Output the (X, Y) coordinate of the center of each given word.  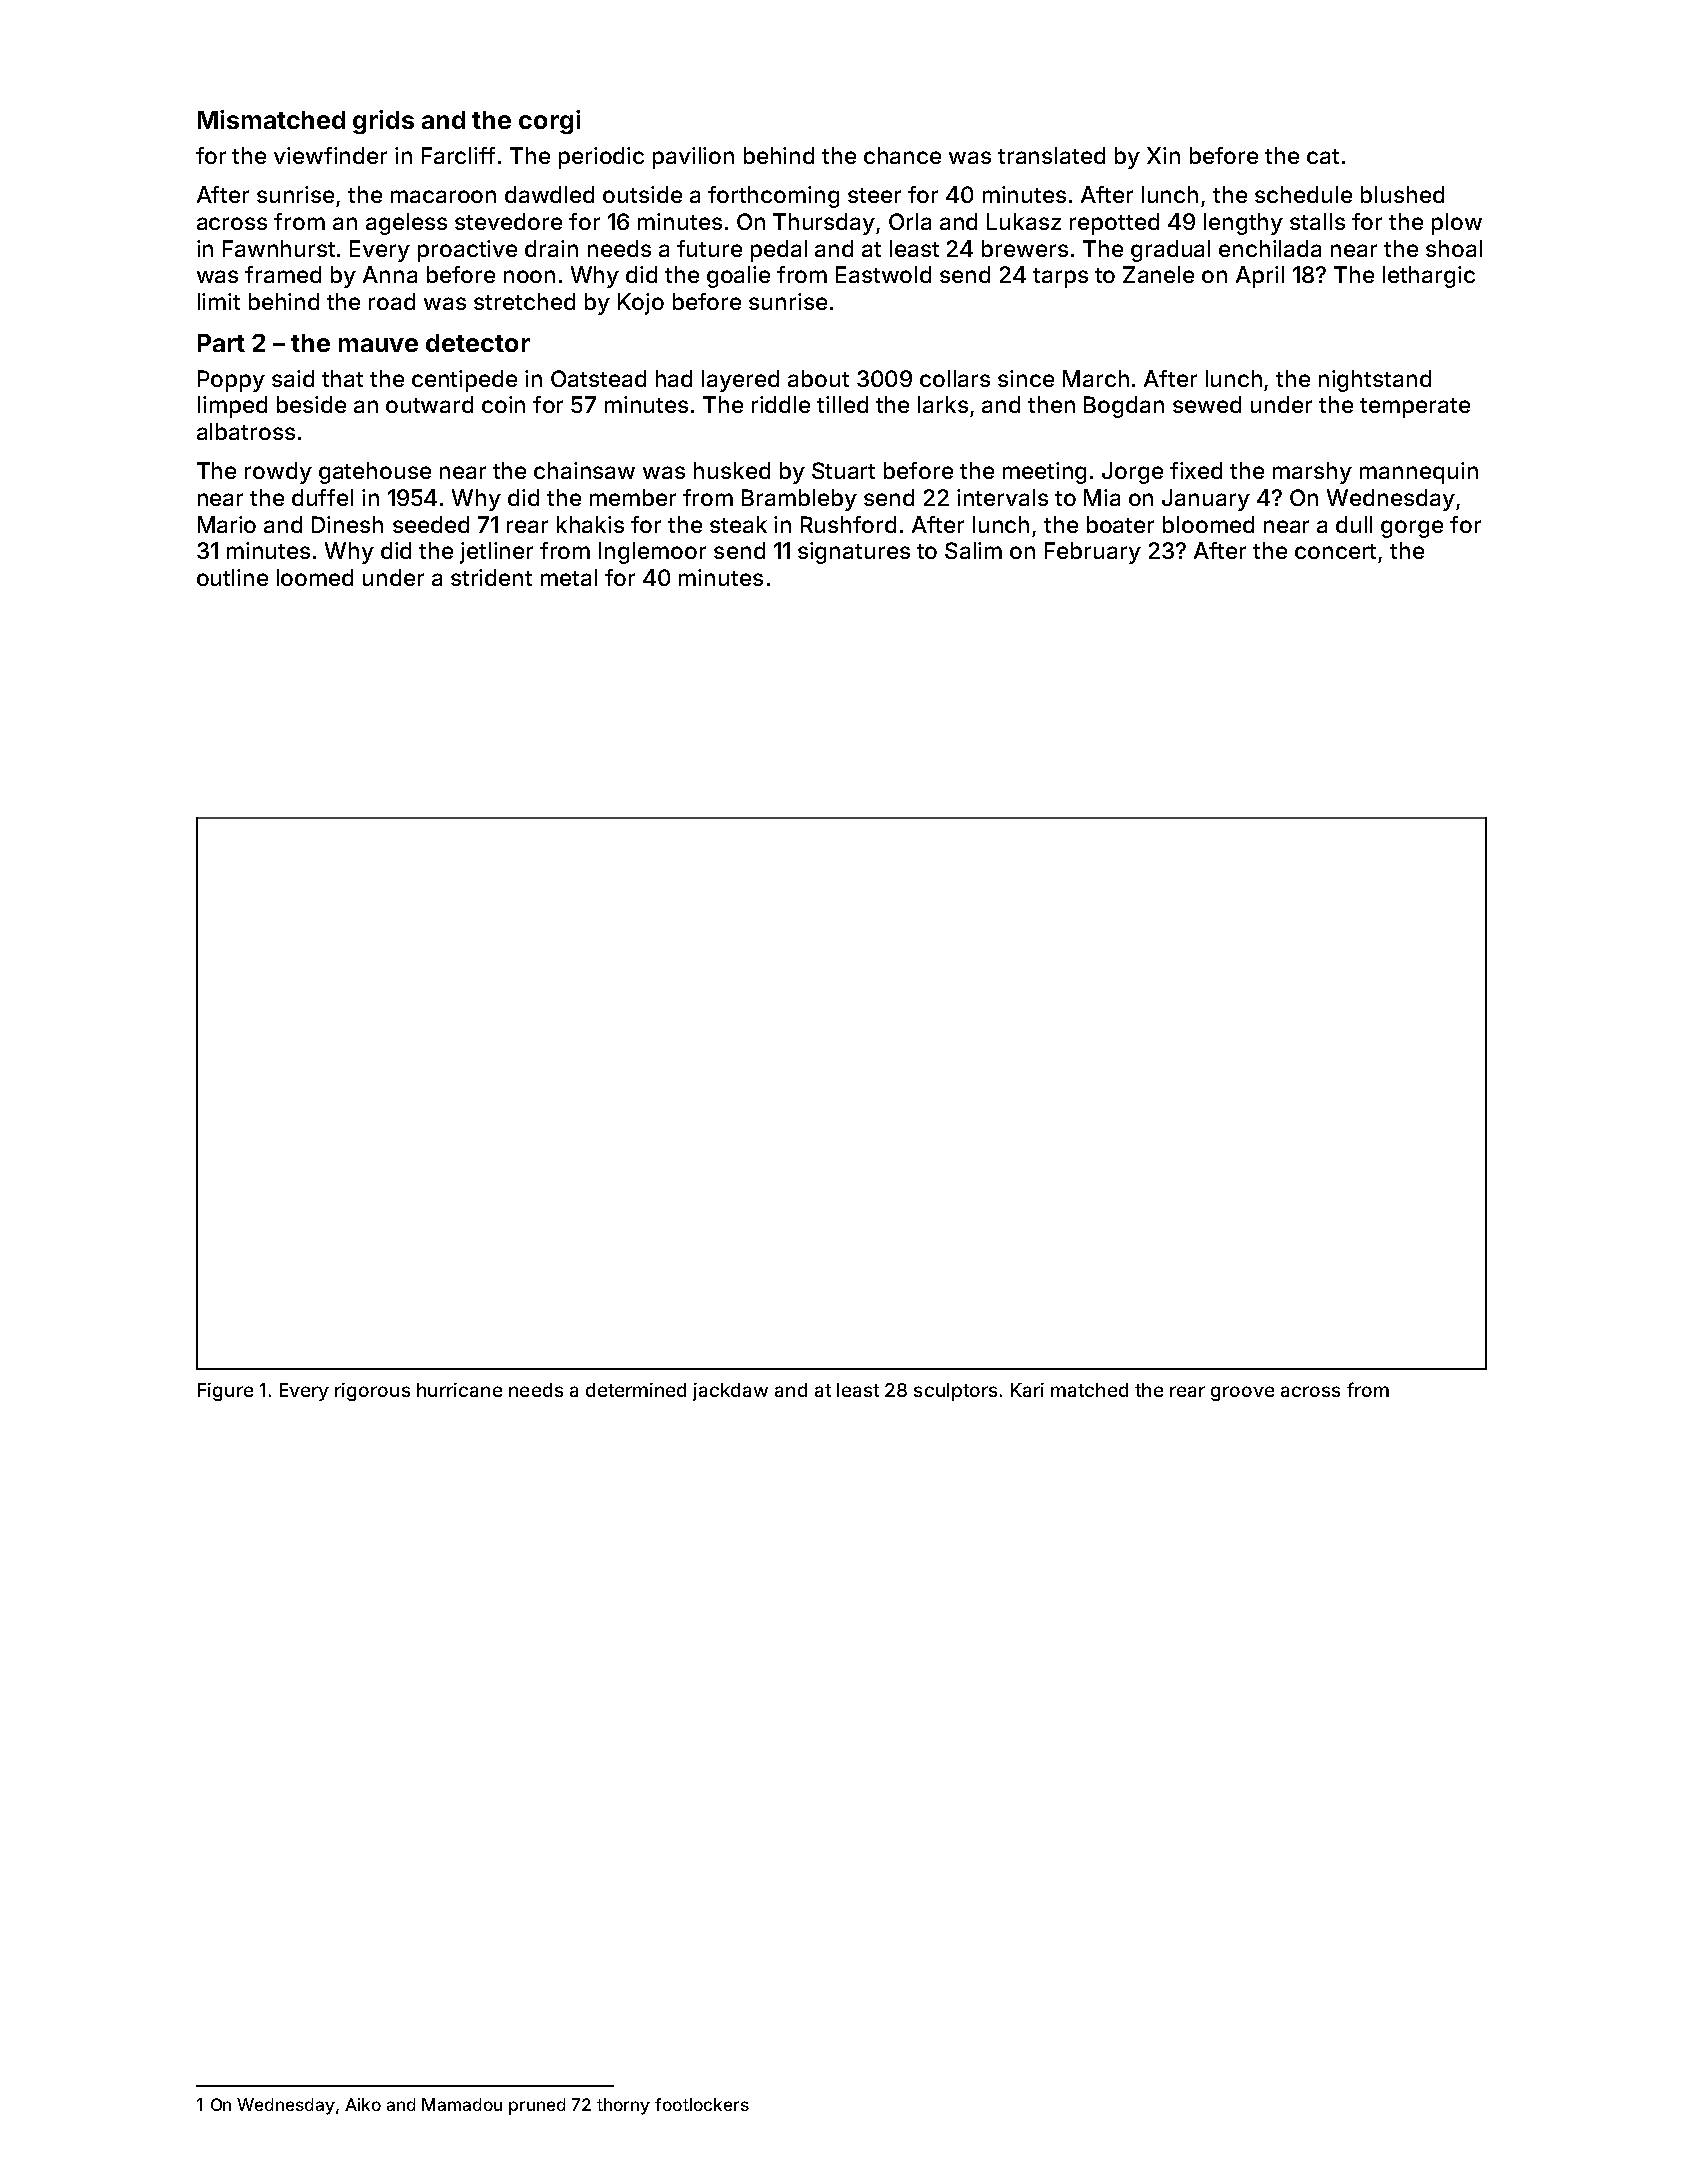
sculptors (955, 1392)
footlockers (702, 2104)
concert (1335, 551)
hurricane (459, 1390)
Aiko (363, 2104)
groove (1242, 1393)
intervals (1002, 497)
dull (1354, 524)
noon (529, 276)
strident (491, 577)
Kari (1027, 1390)
